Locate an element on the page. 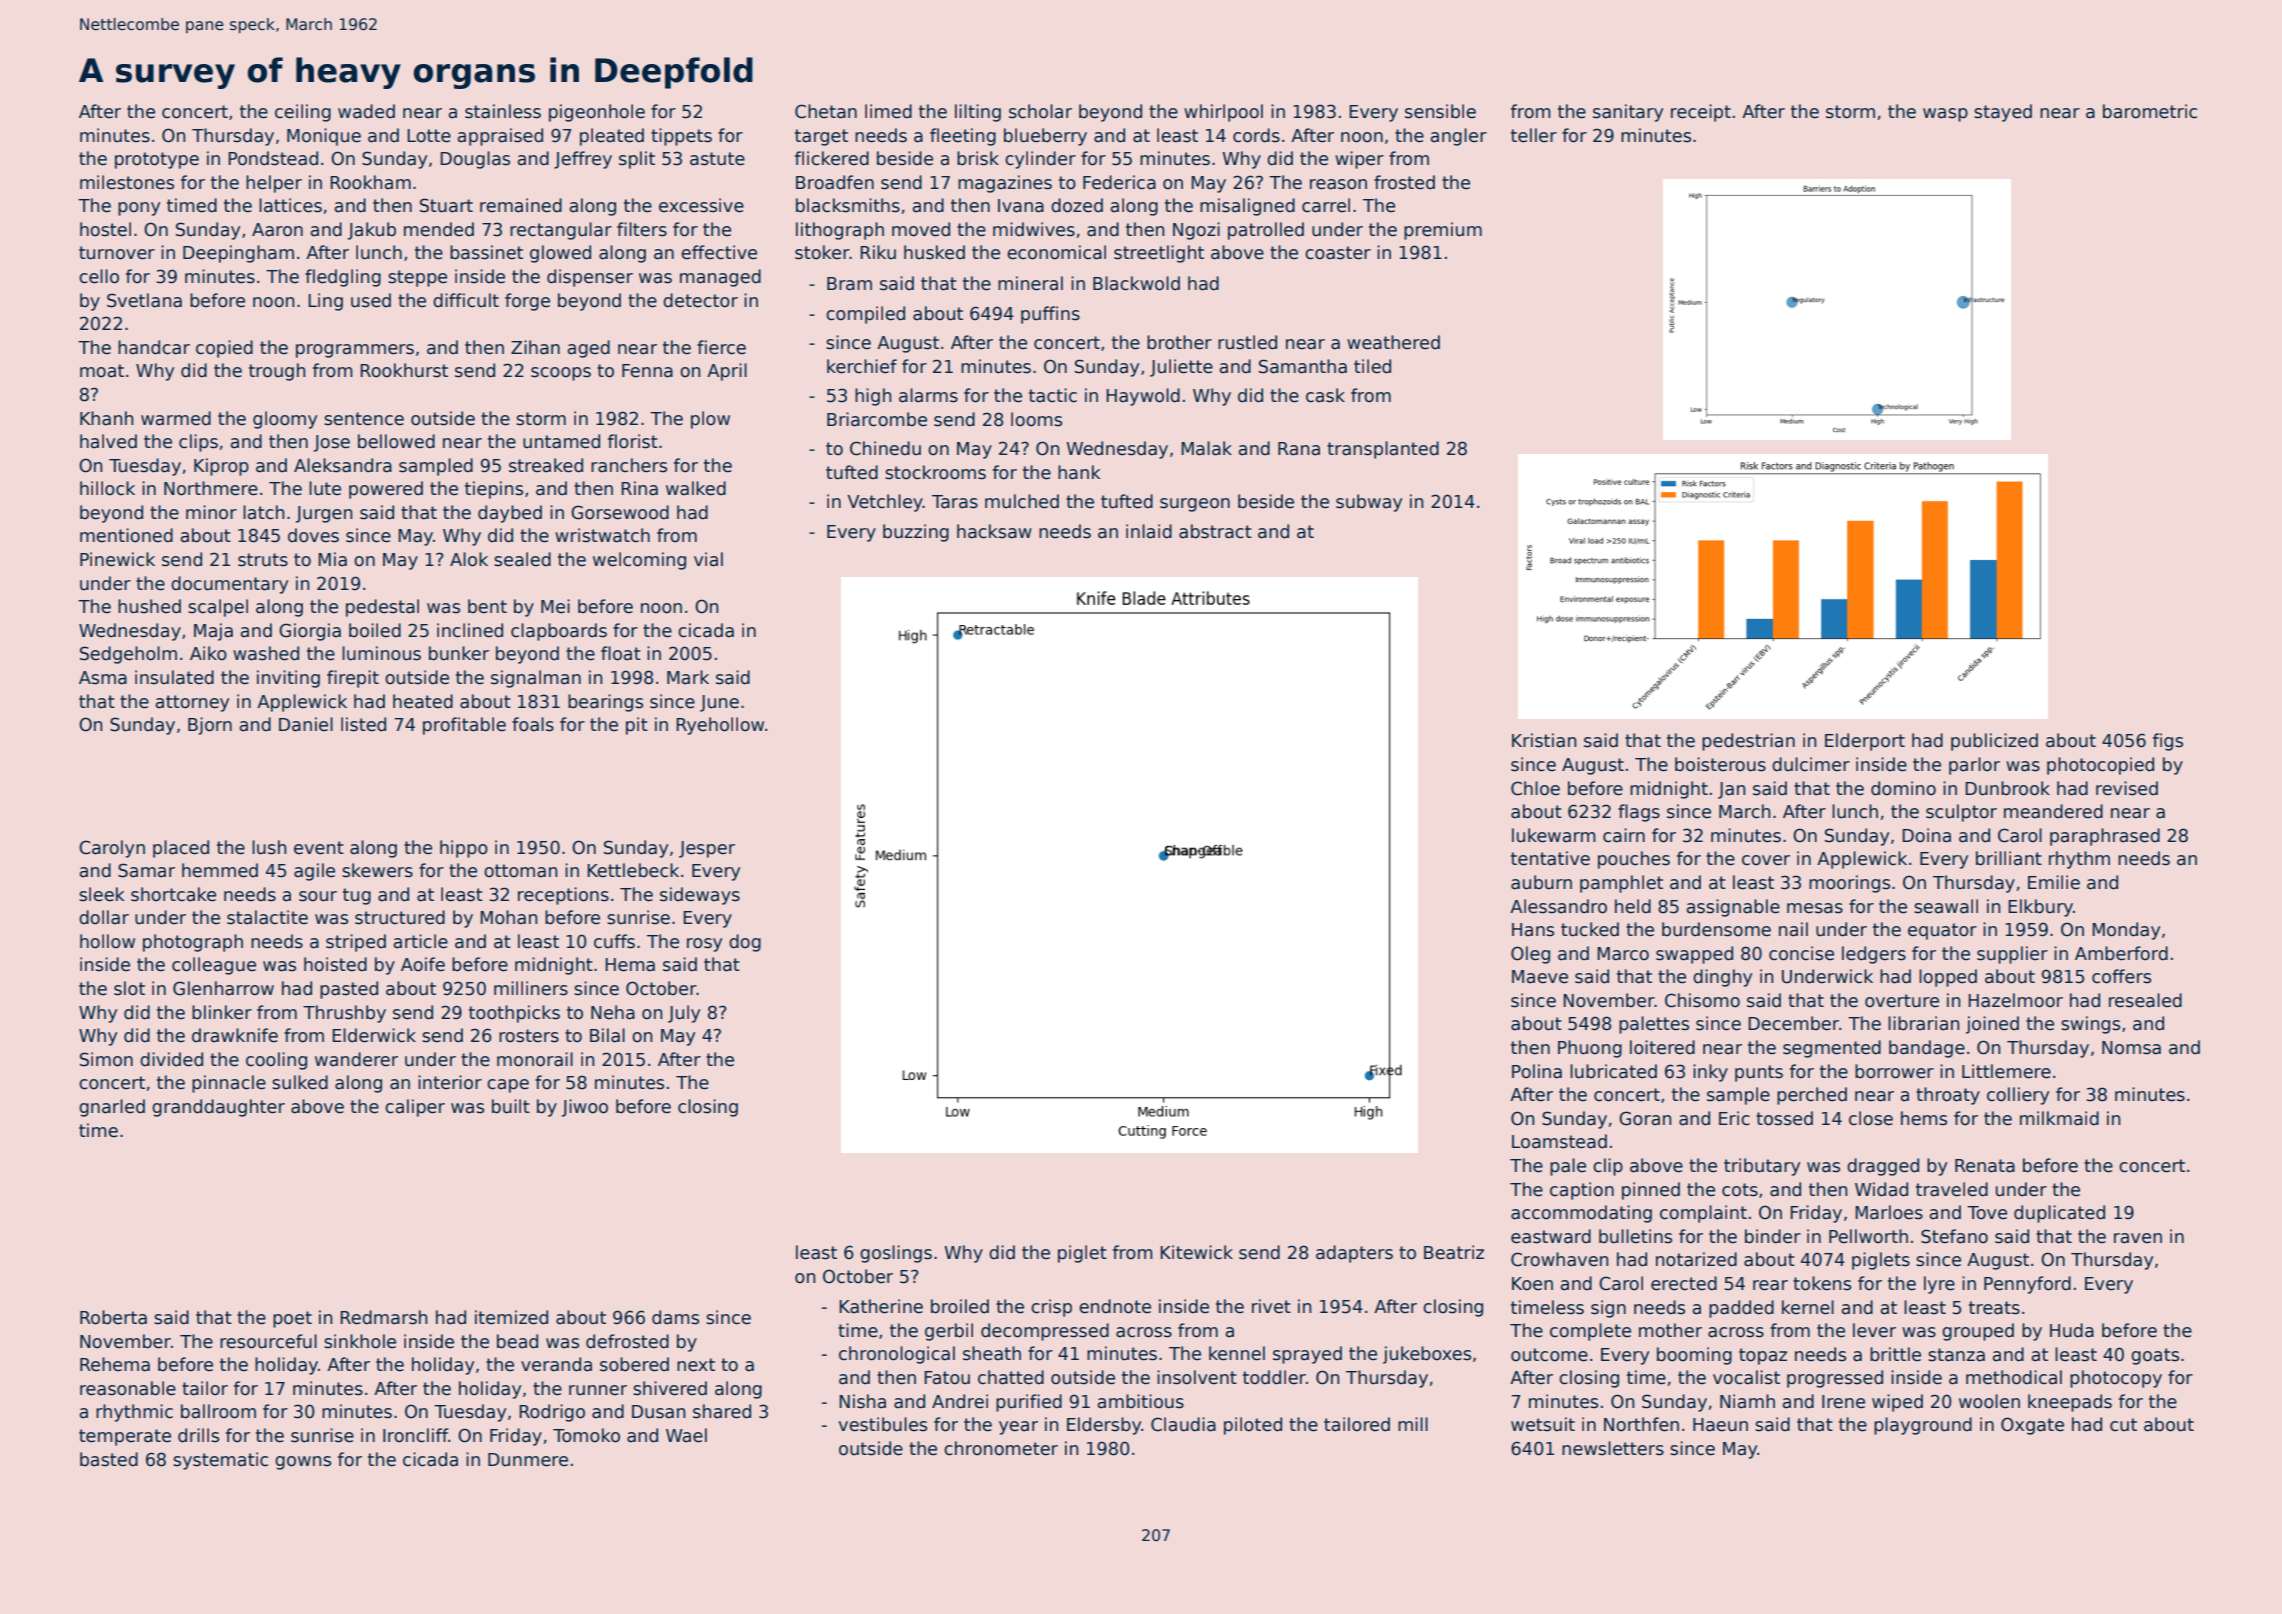  hank is located at coordinates (1079, 472).
